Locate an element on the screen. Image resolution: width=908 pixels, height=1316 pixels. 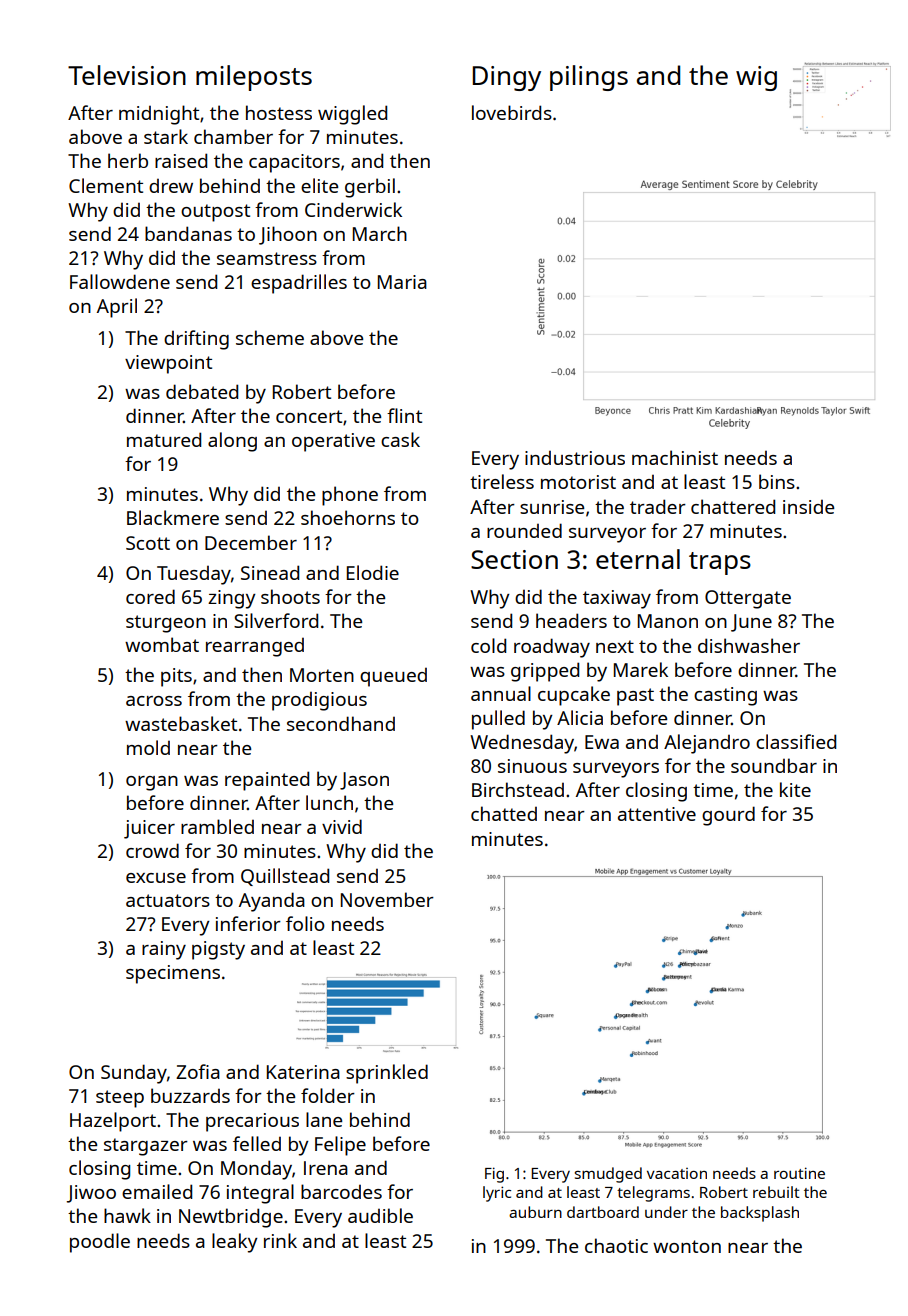
folio is located at coordinates (305, 923).
